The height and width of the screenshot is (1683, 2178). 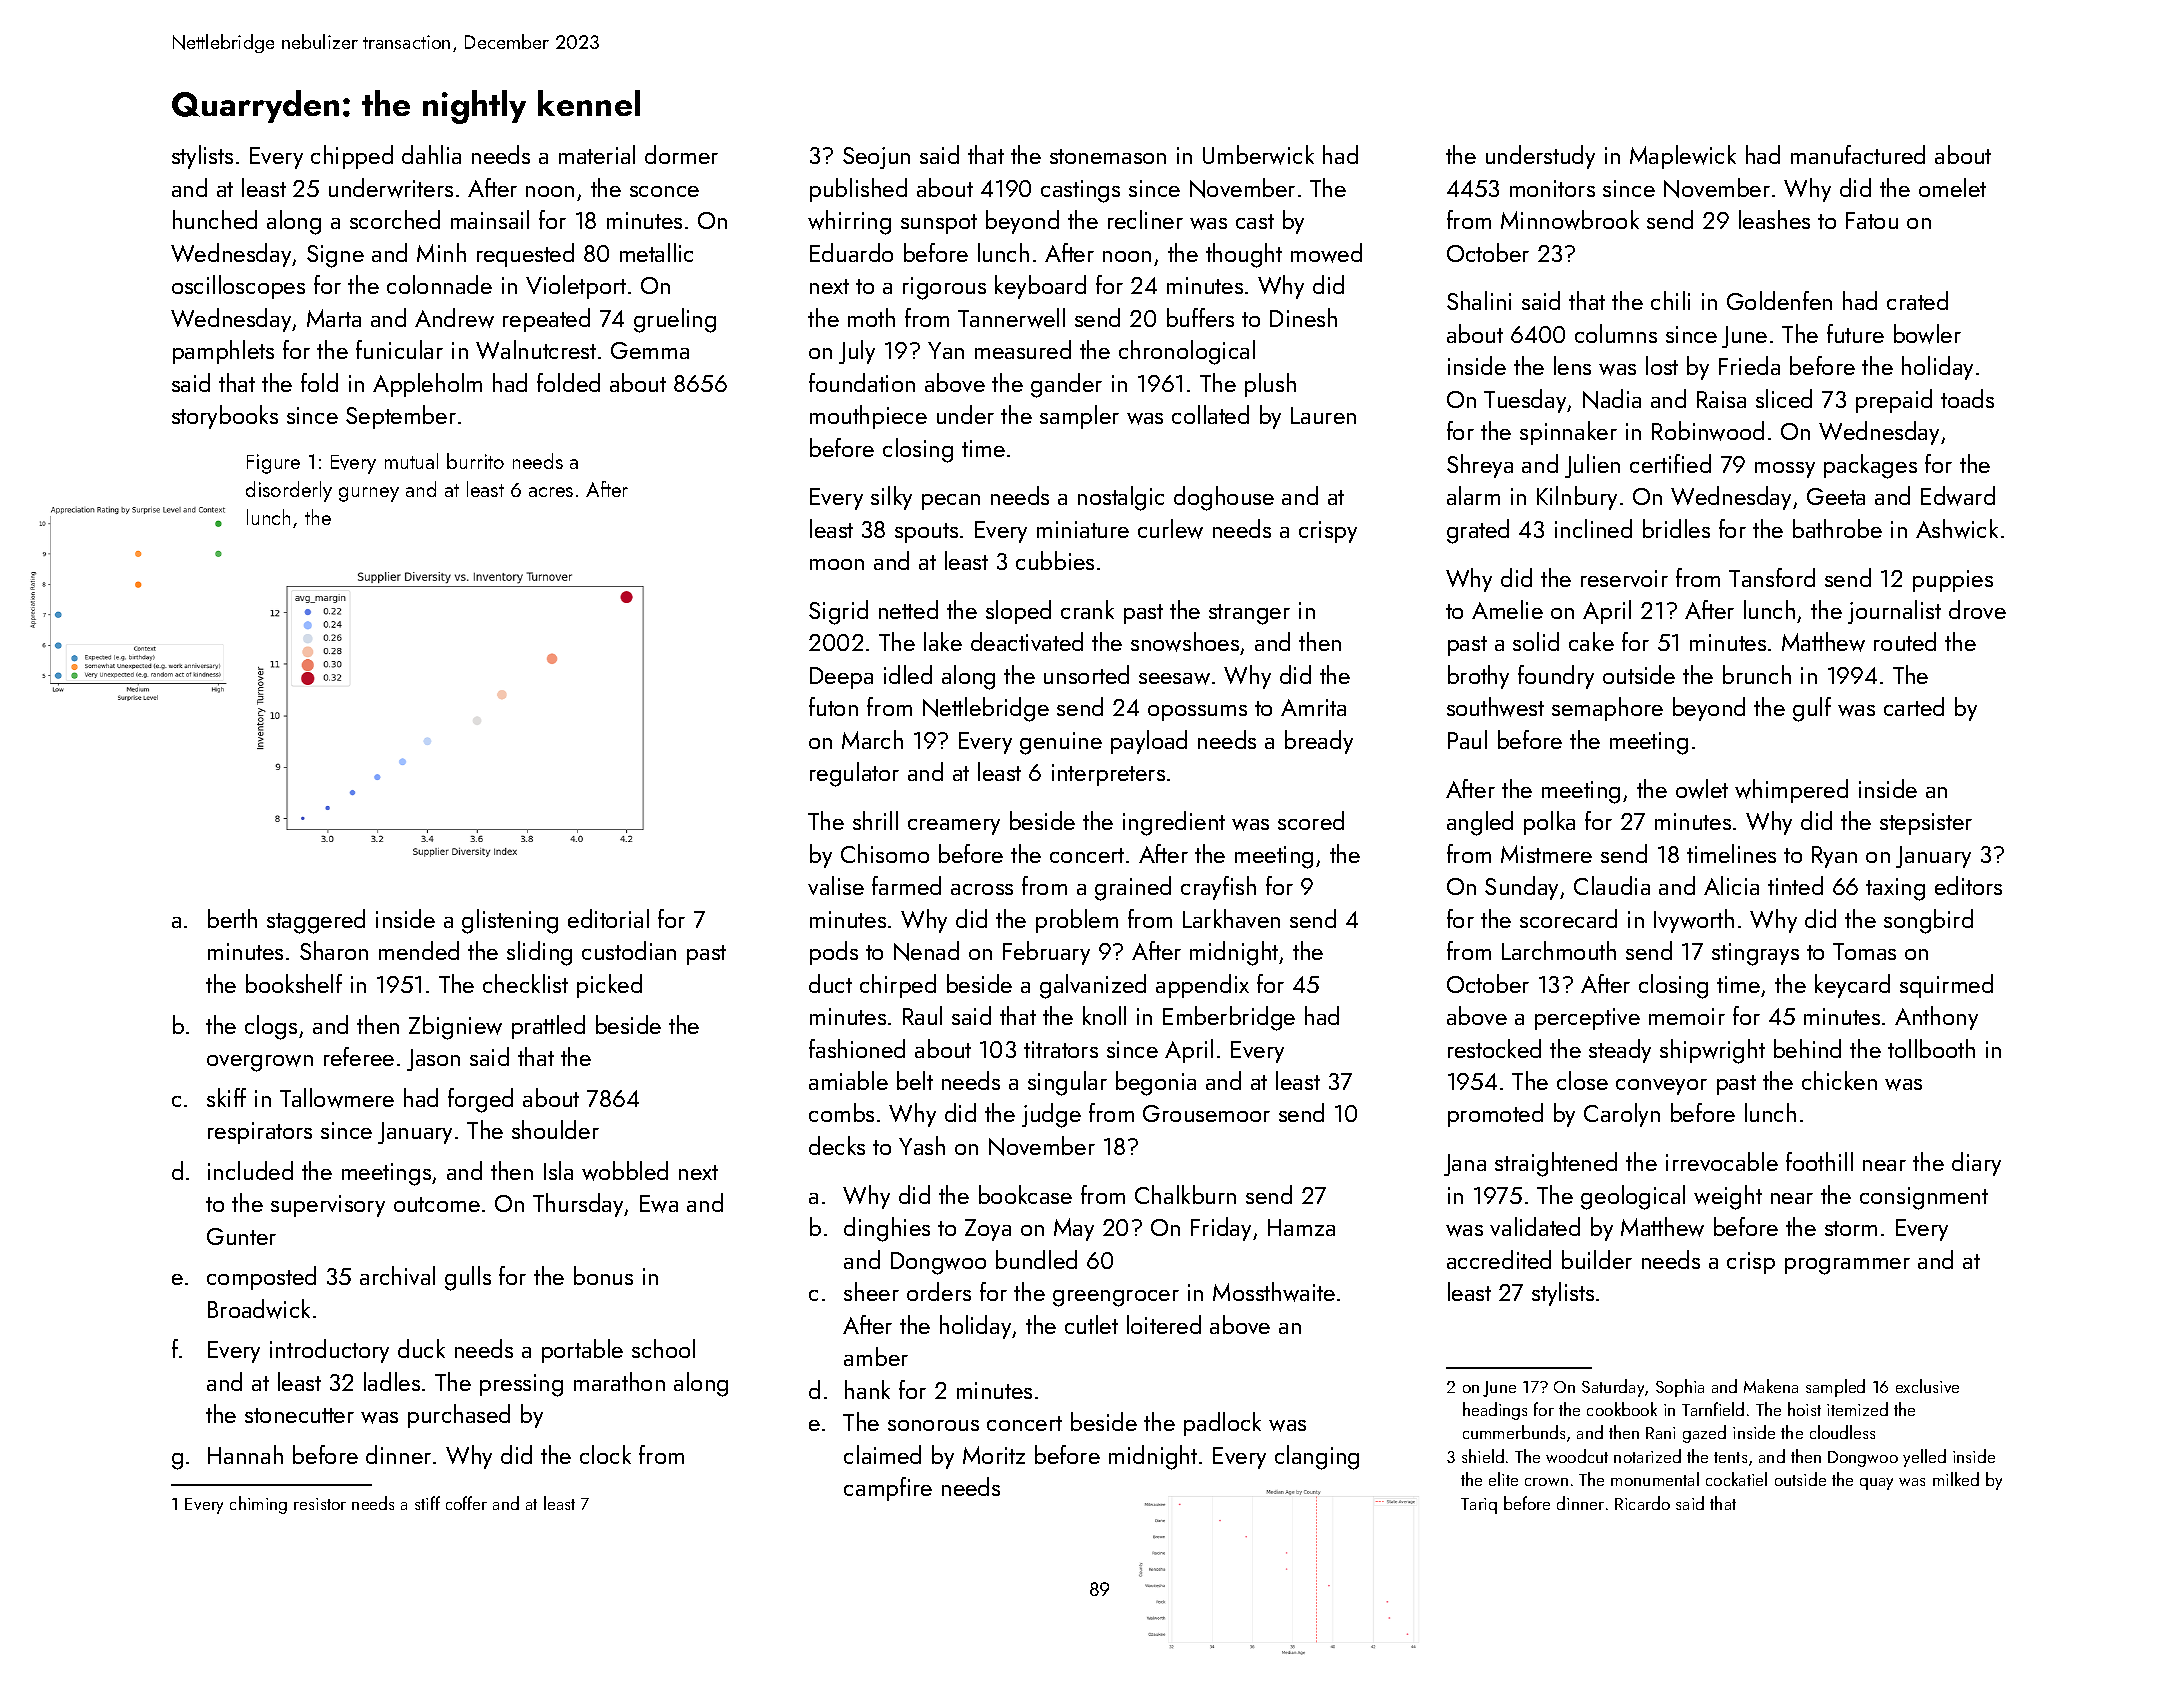 I want to click on coffer, so click(x=466, y=1503).
